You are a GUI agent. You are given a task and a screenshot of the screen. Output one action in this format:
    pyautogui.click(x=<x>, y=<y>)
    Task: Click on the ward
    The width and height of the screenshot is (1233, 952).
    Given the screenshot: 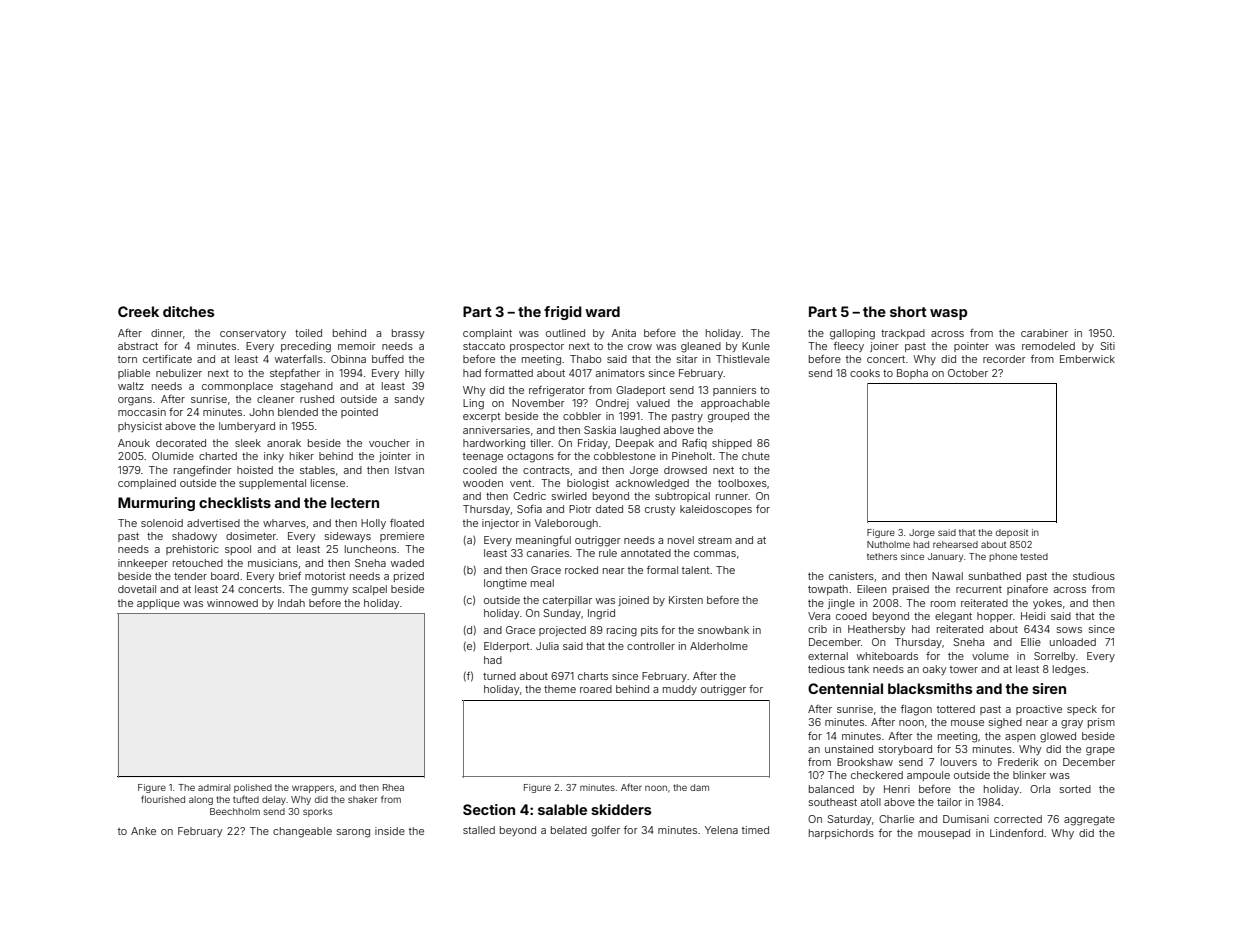 What is the action you would take?
    pyautogui.click(x=602, y=311)
